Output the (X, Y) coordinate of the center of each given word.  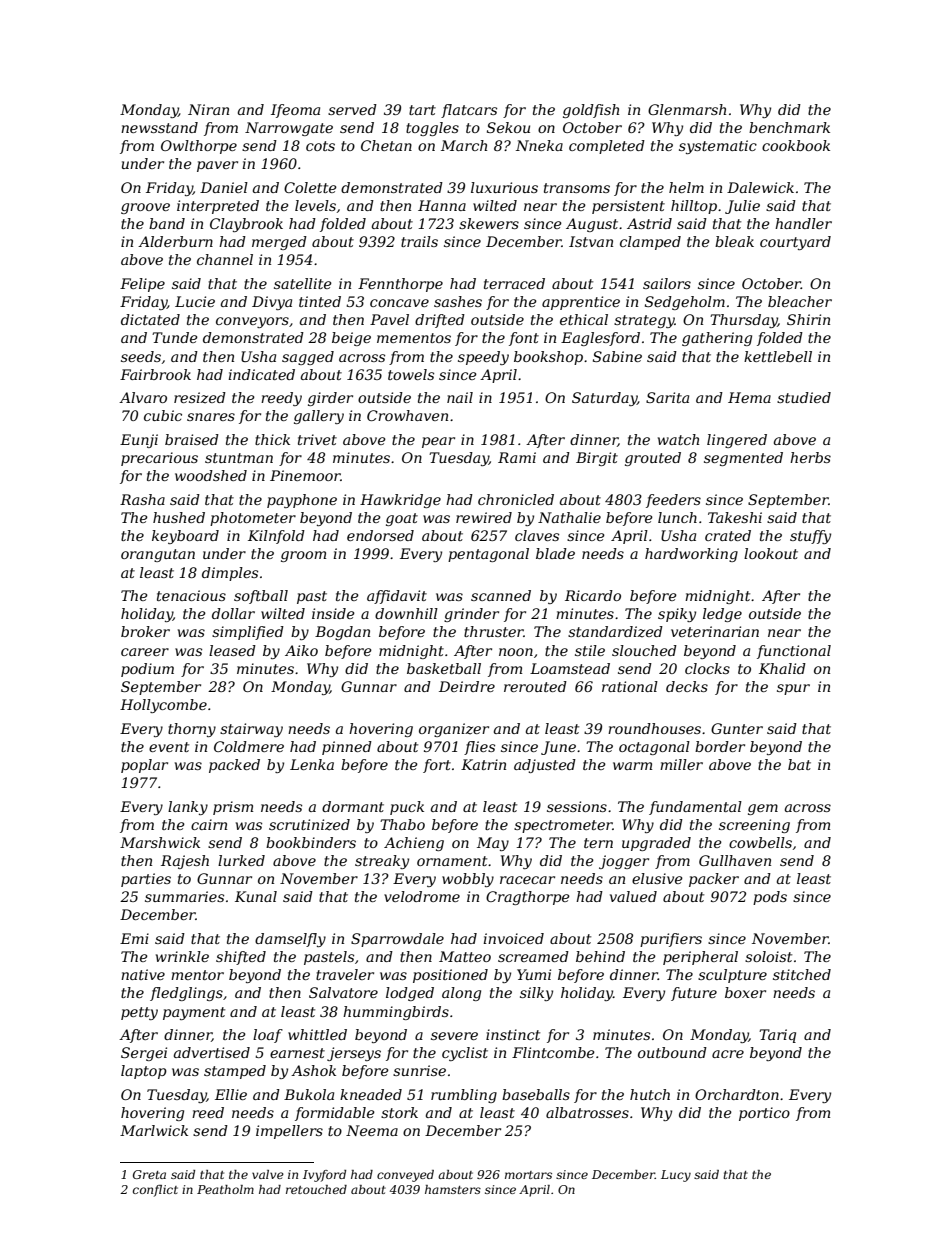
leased (232, 650)
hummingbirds (396, 1013)
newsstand (159, 127)
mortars (528, 1175)
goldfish (591, 111)
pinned (347, 748)
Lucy (676, 1176)
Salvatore (343, 992)
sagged (308, 358)
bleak (734, 241)
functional (794, 652)
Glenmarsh (687, 109)
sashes (458, 301)
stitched (802, 974)
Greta (149, 1174)
